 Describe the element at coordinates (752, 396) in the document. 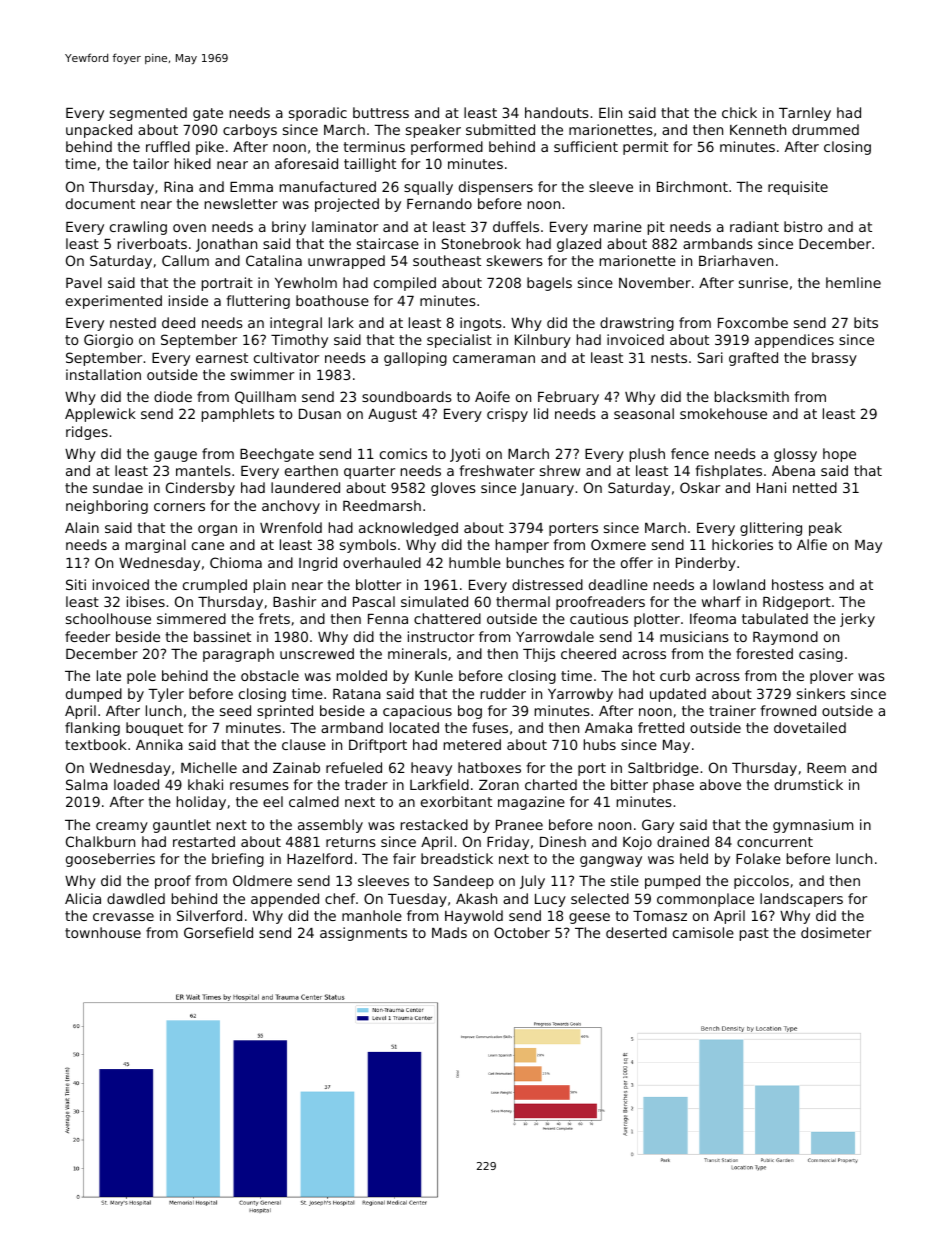

I see `blacksmith` at that location.
